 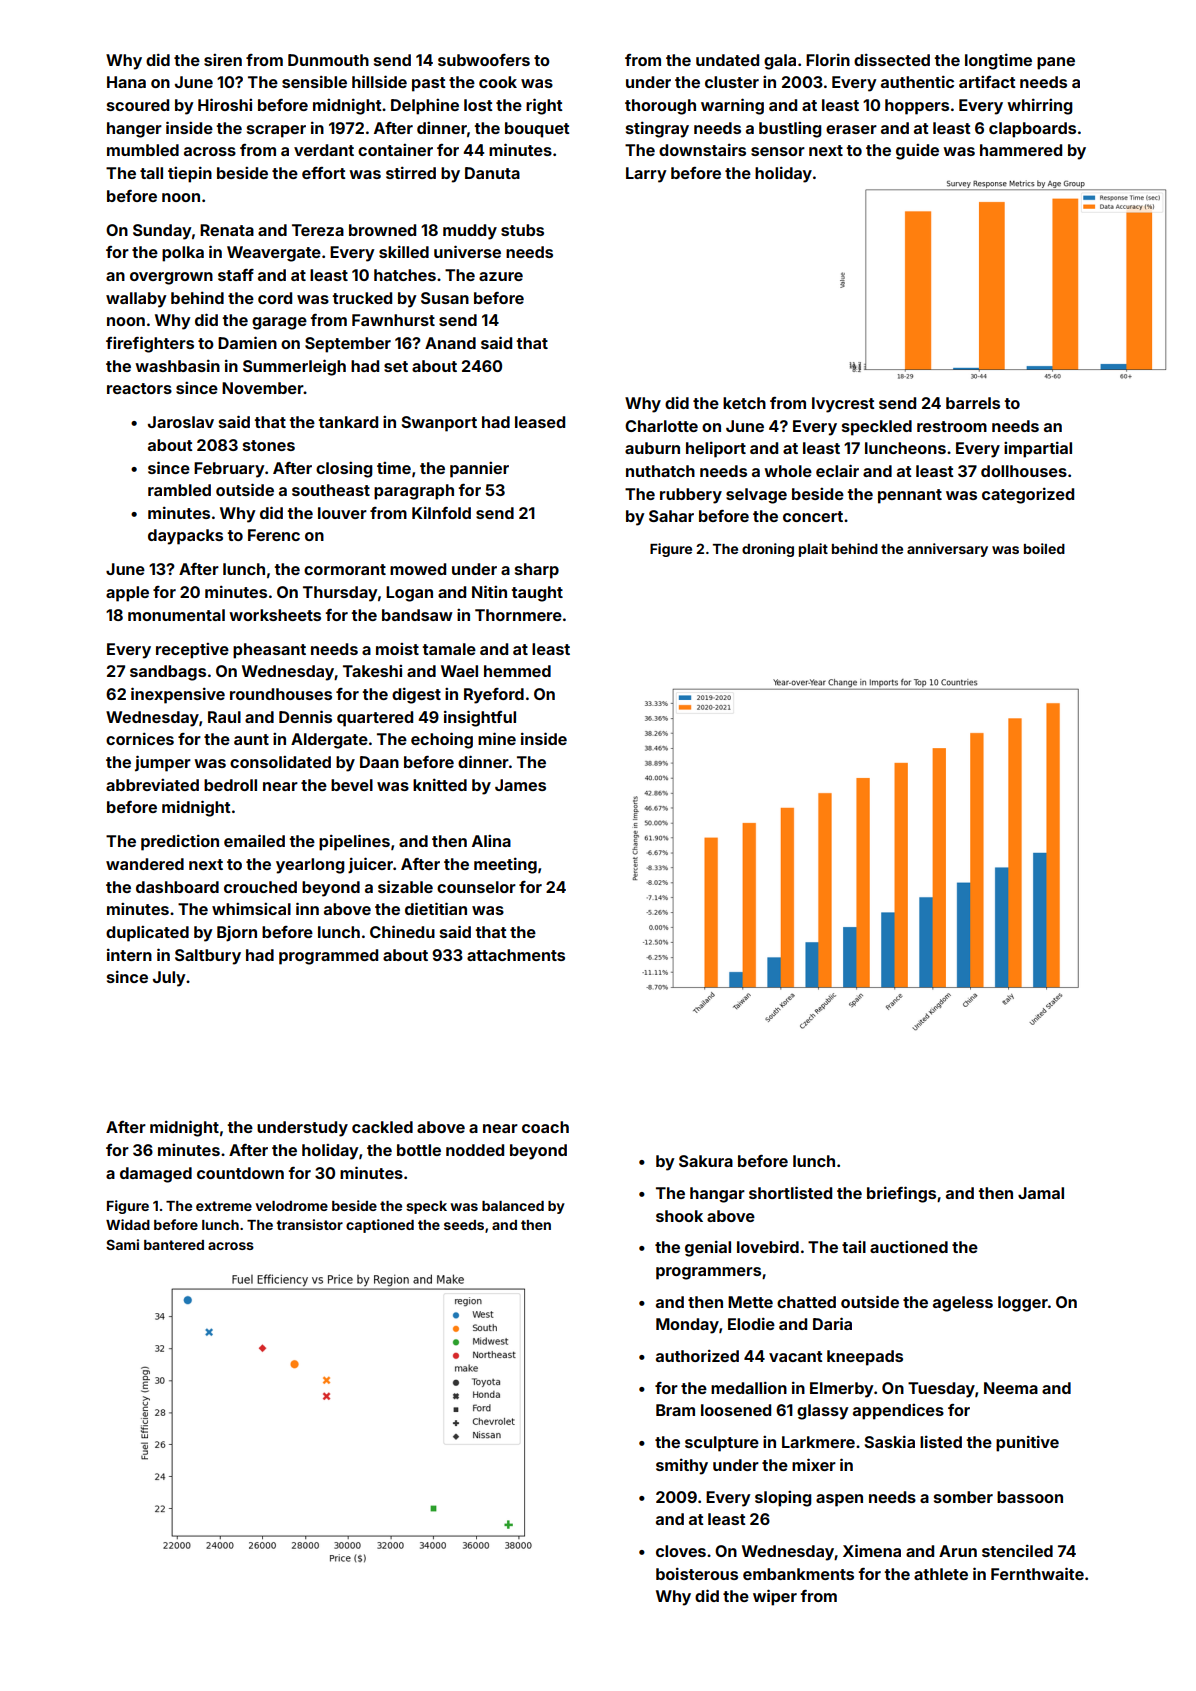 What do you see at coordinates (941, 1574) in the screenshot?
I see `athlete` at bounding box center [941, 1574].
